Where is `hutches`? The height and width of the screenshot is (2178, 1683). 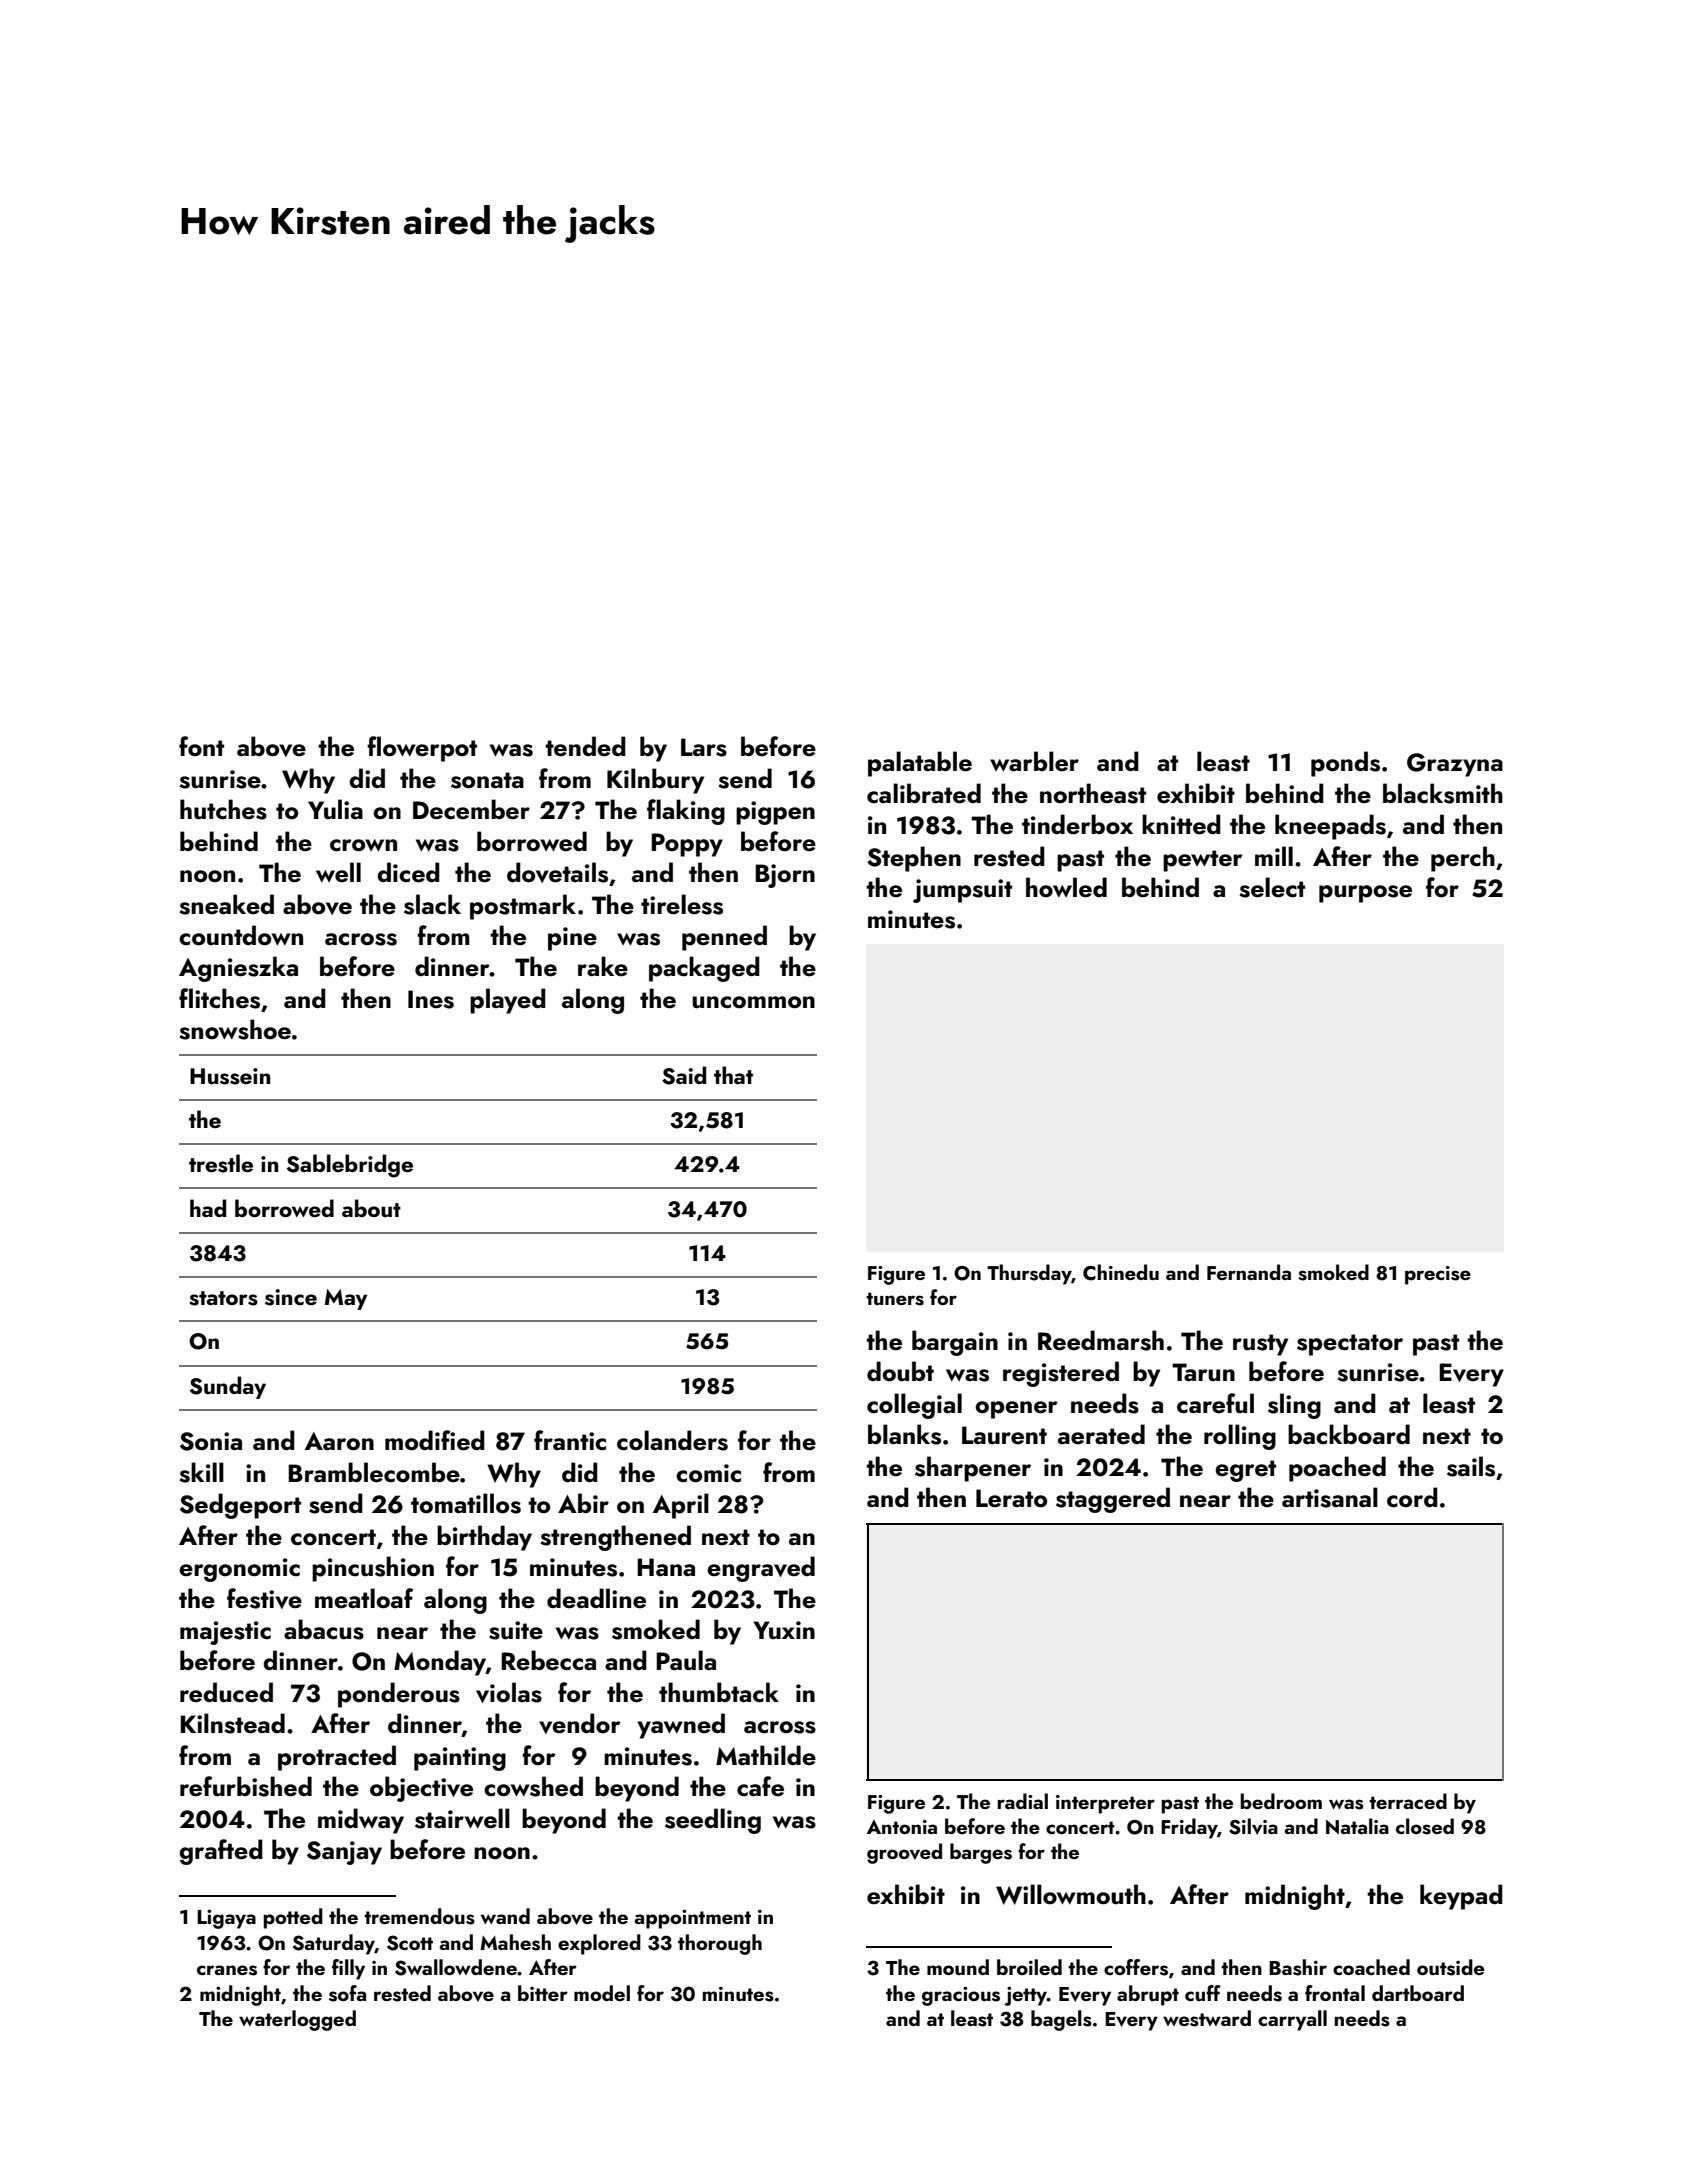 hutches is located at coordinates (223, 809).
